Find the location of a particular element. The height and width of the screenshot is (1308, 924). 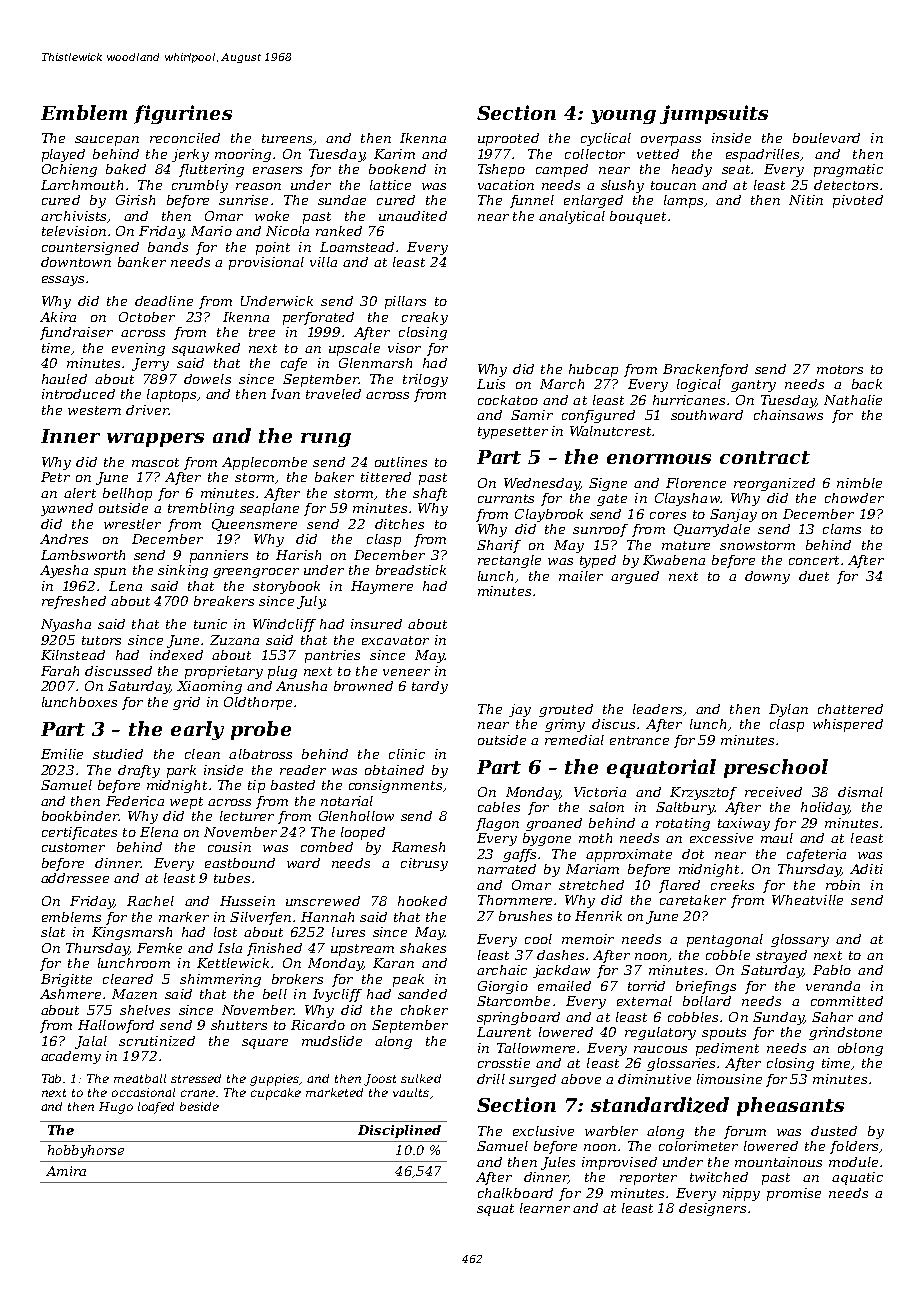

exclusive is located at coordinates (543, 1131).
